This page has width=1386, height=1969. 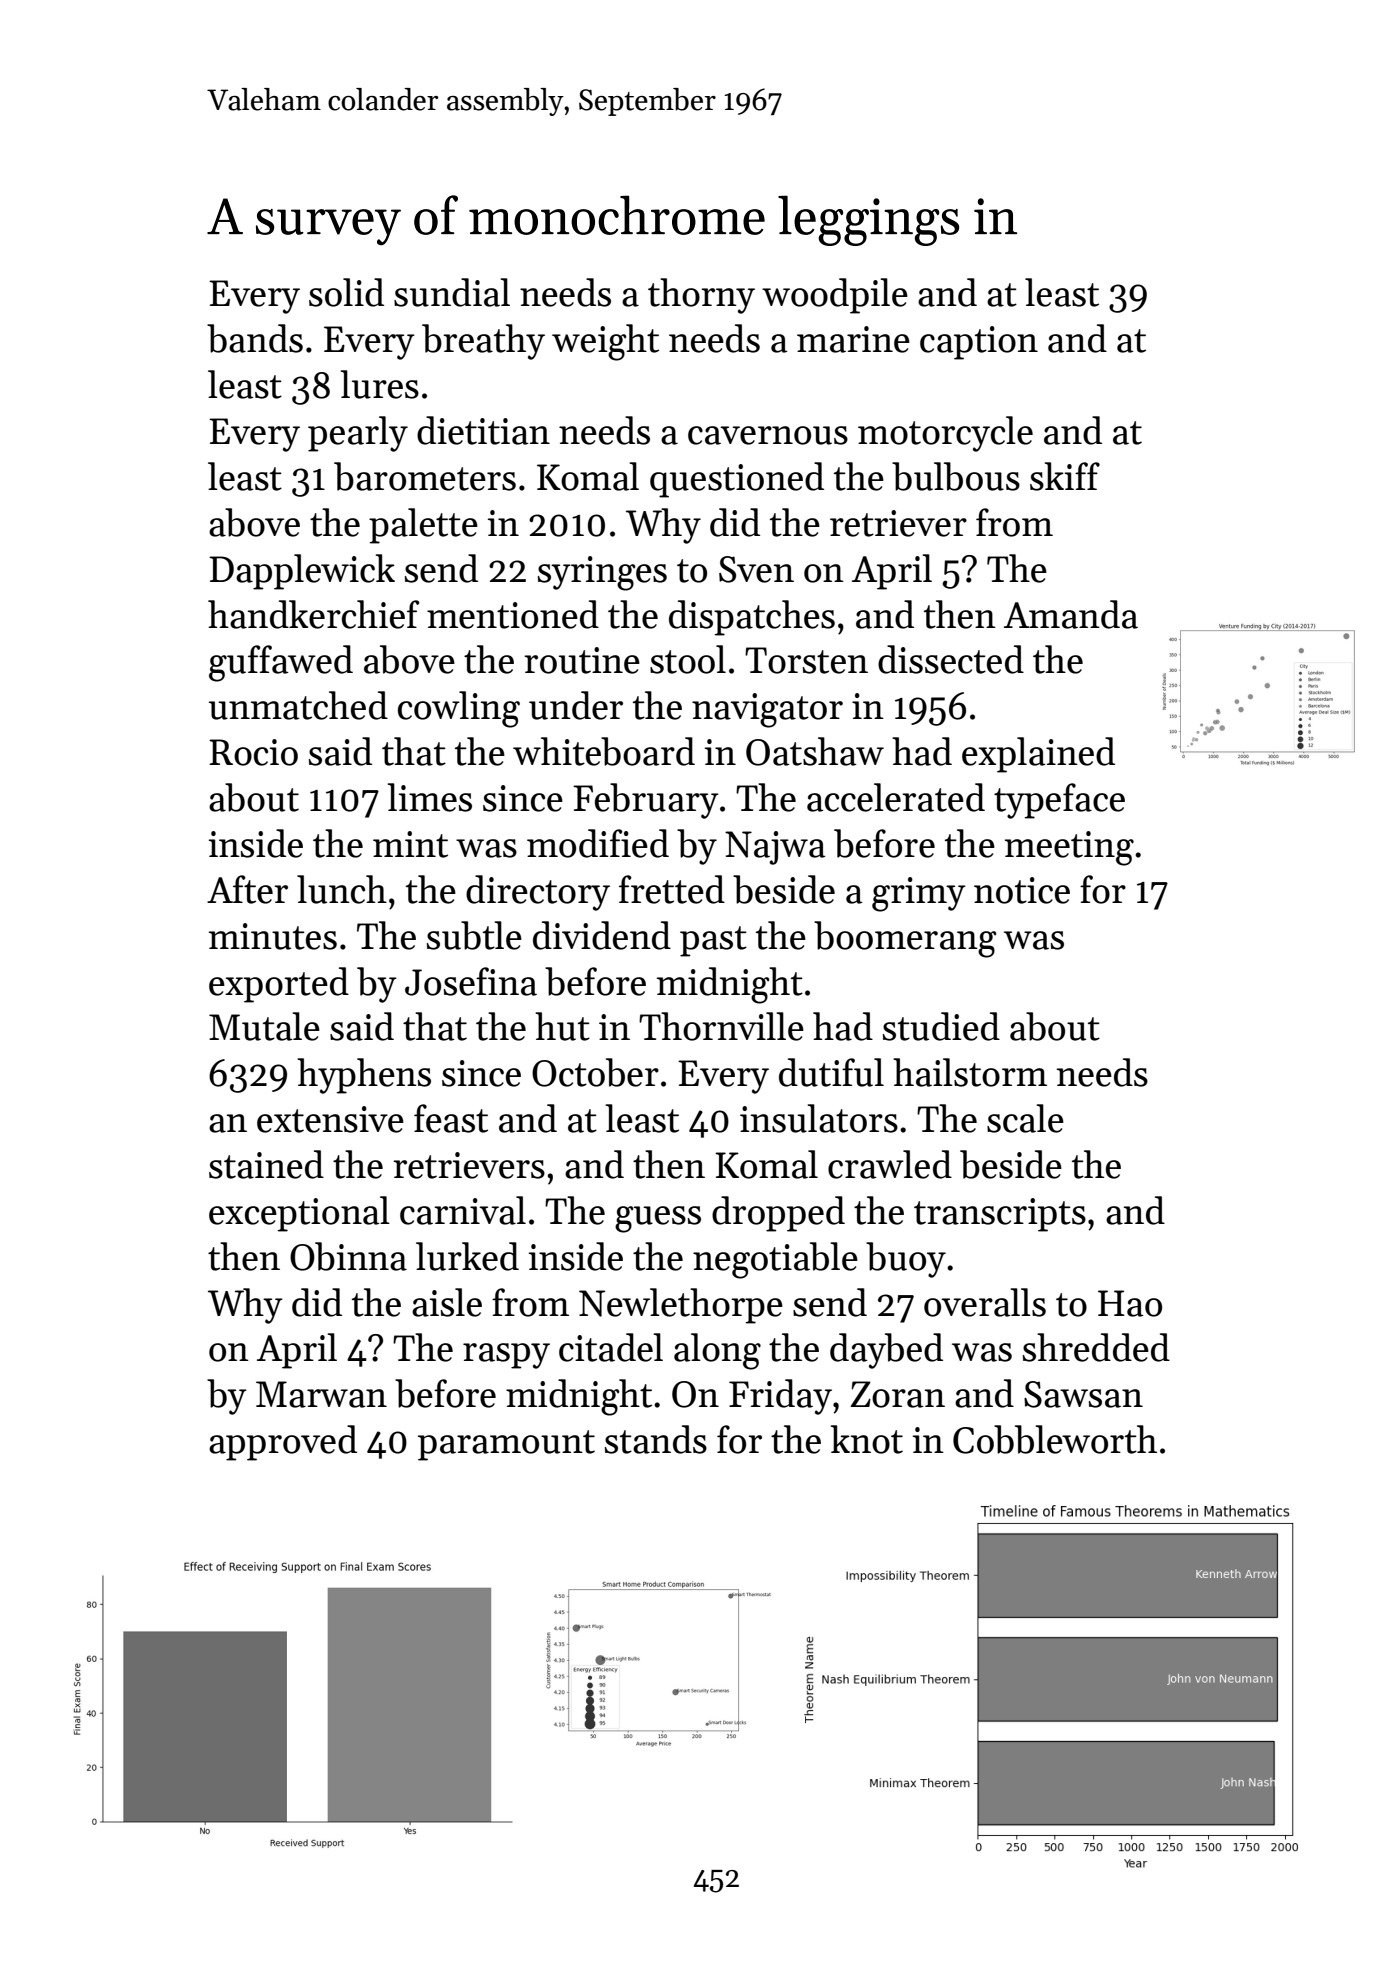 What do you see at coordinates (582, 660) in the page?
I see `routine` at bounding box center [582, 660].
